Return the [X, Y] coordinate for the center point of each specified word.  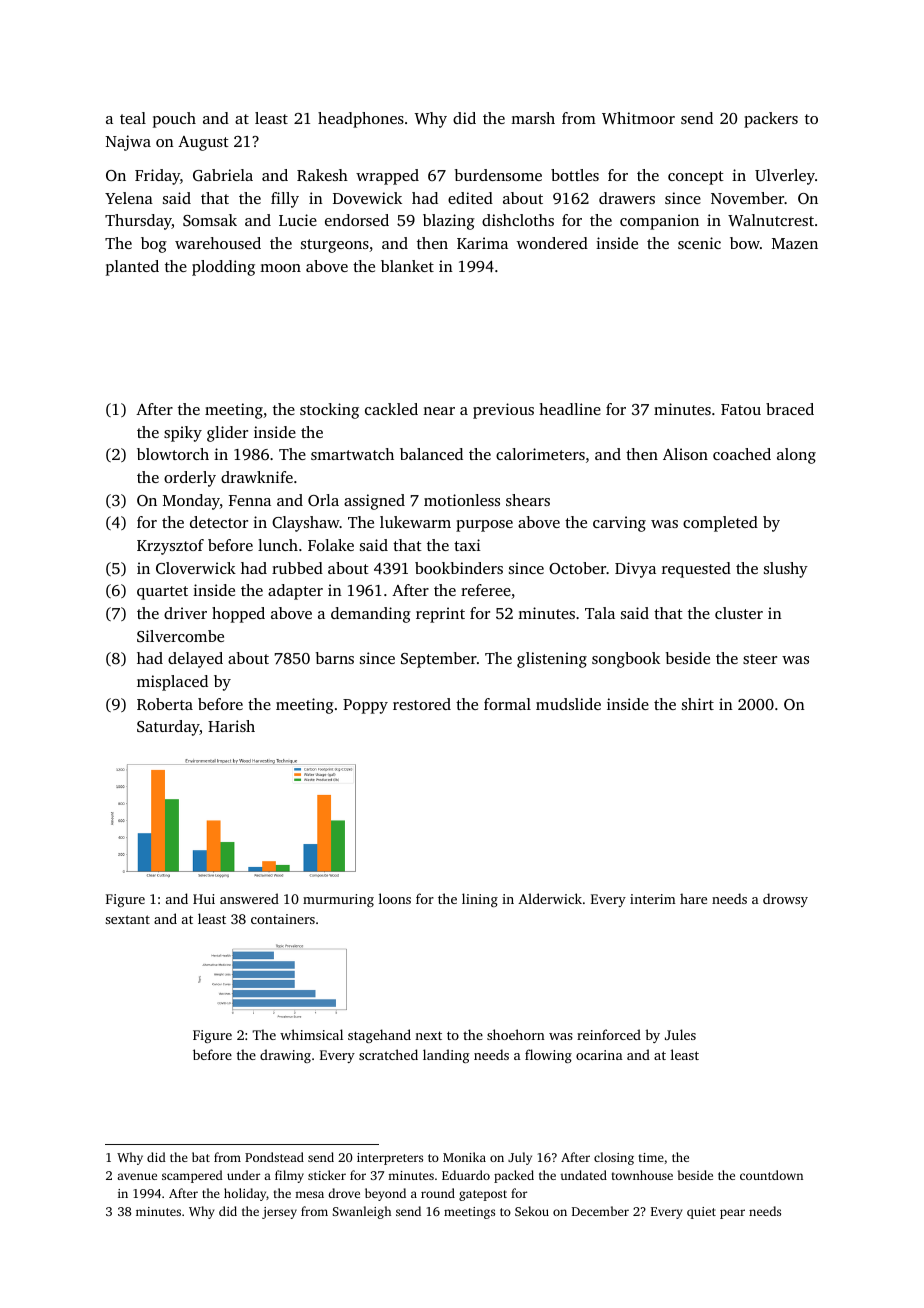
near [439, 411]
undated [584, 1175]
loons [395, 898]
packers [771, 120]
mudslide [568, 704]
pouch [174, 120]
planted [132, 268]
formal [507, 704]
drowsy [785, 900]
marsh [533, 118]
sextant [127, 919]
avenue [137, 1176]
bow [745, 243]
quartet [162, 593]
